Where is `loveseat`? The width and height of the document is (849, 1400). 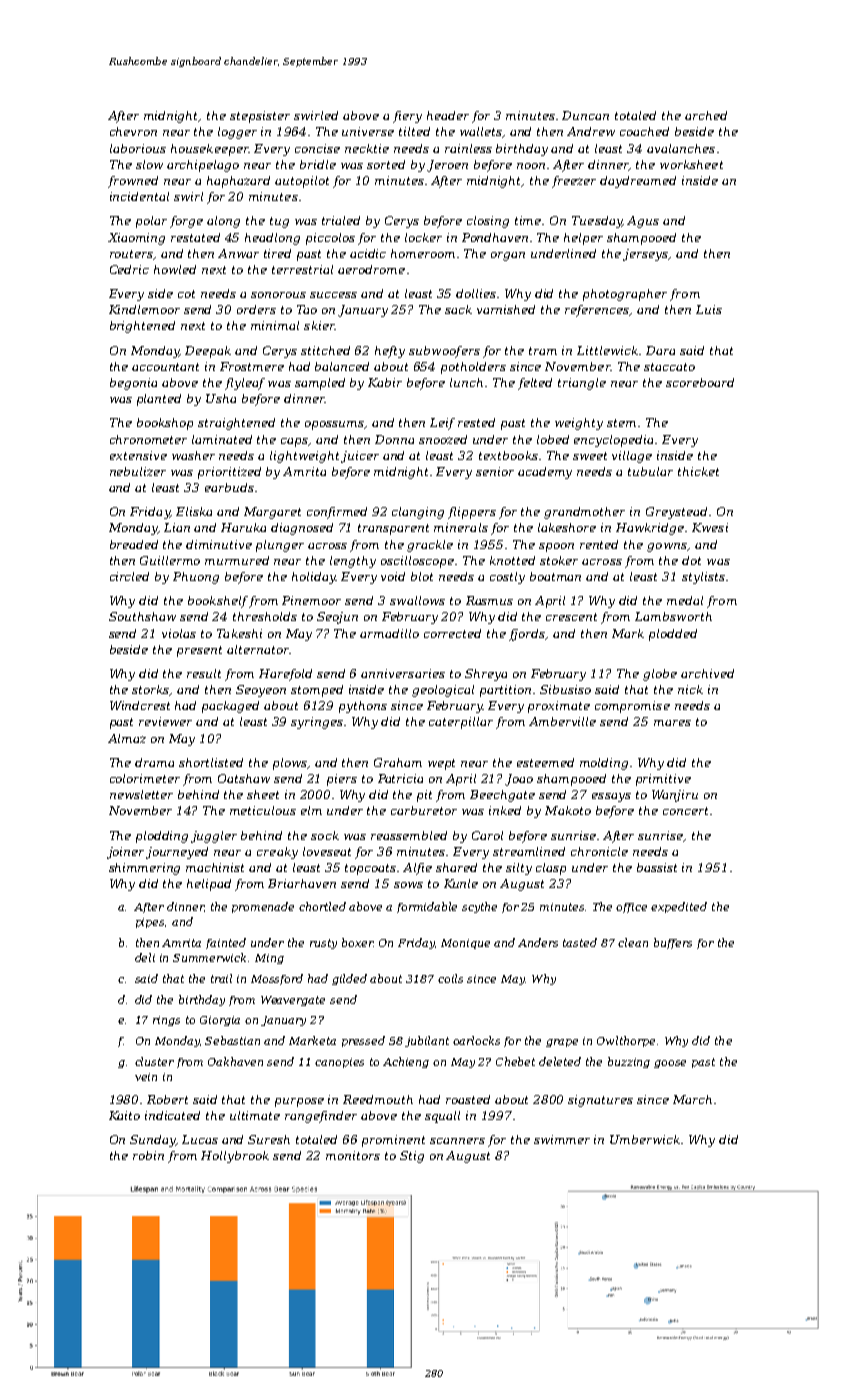 loveseat is located at coordinates (327, 851).
